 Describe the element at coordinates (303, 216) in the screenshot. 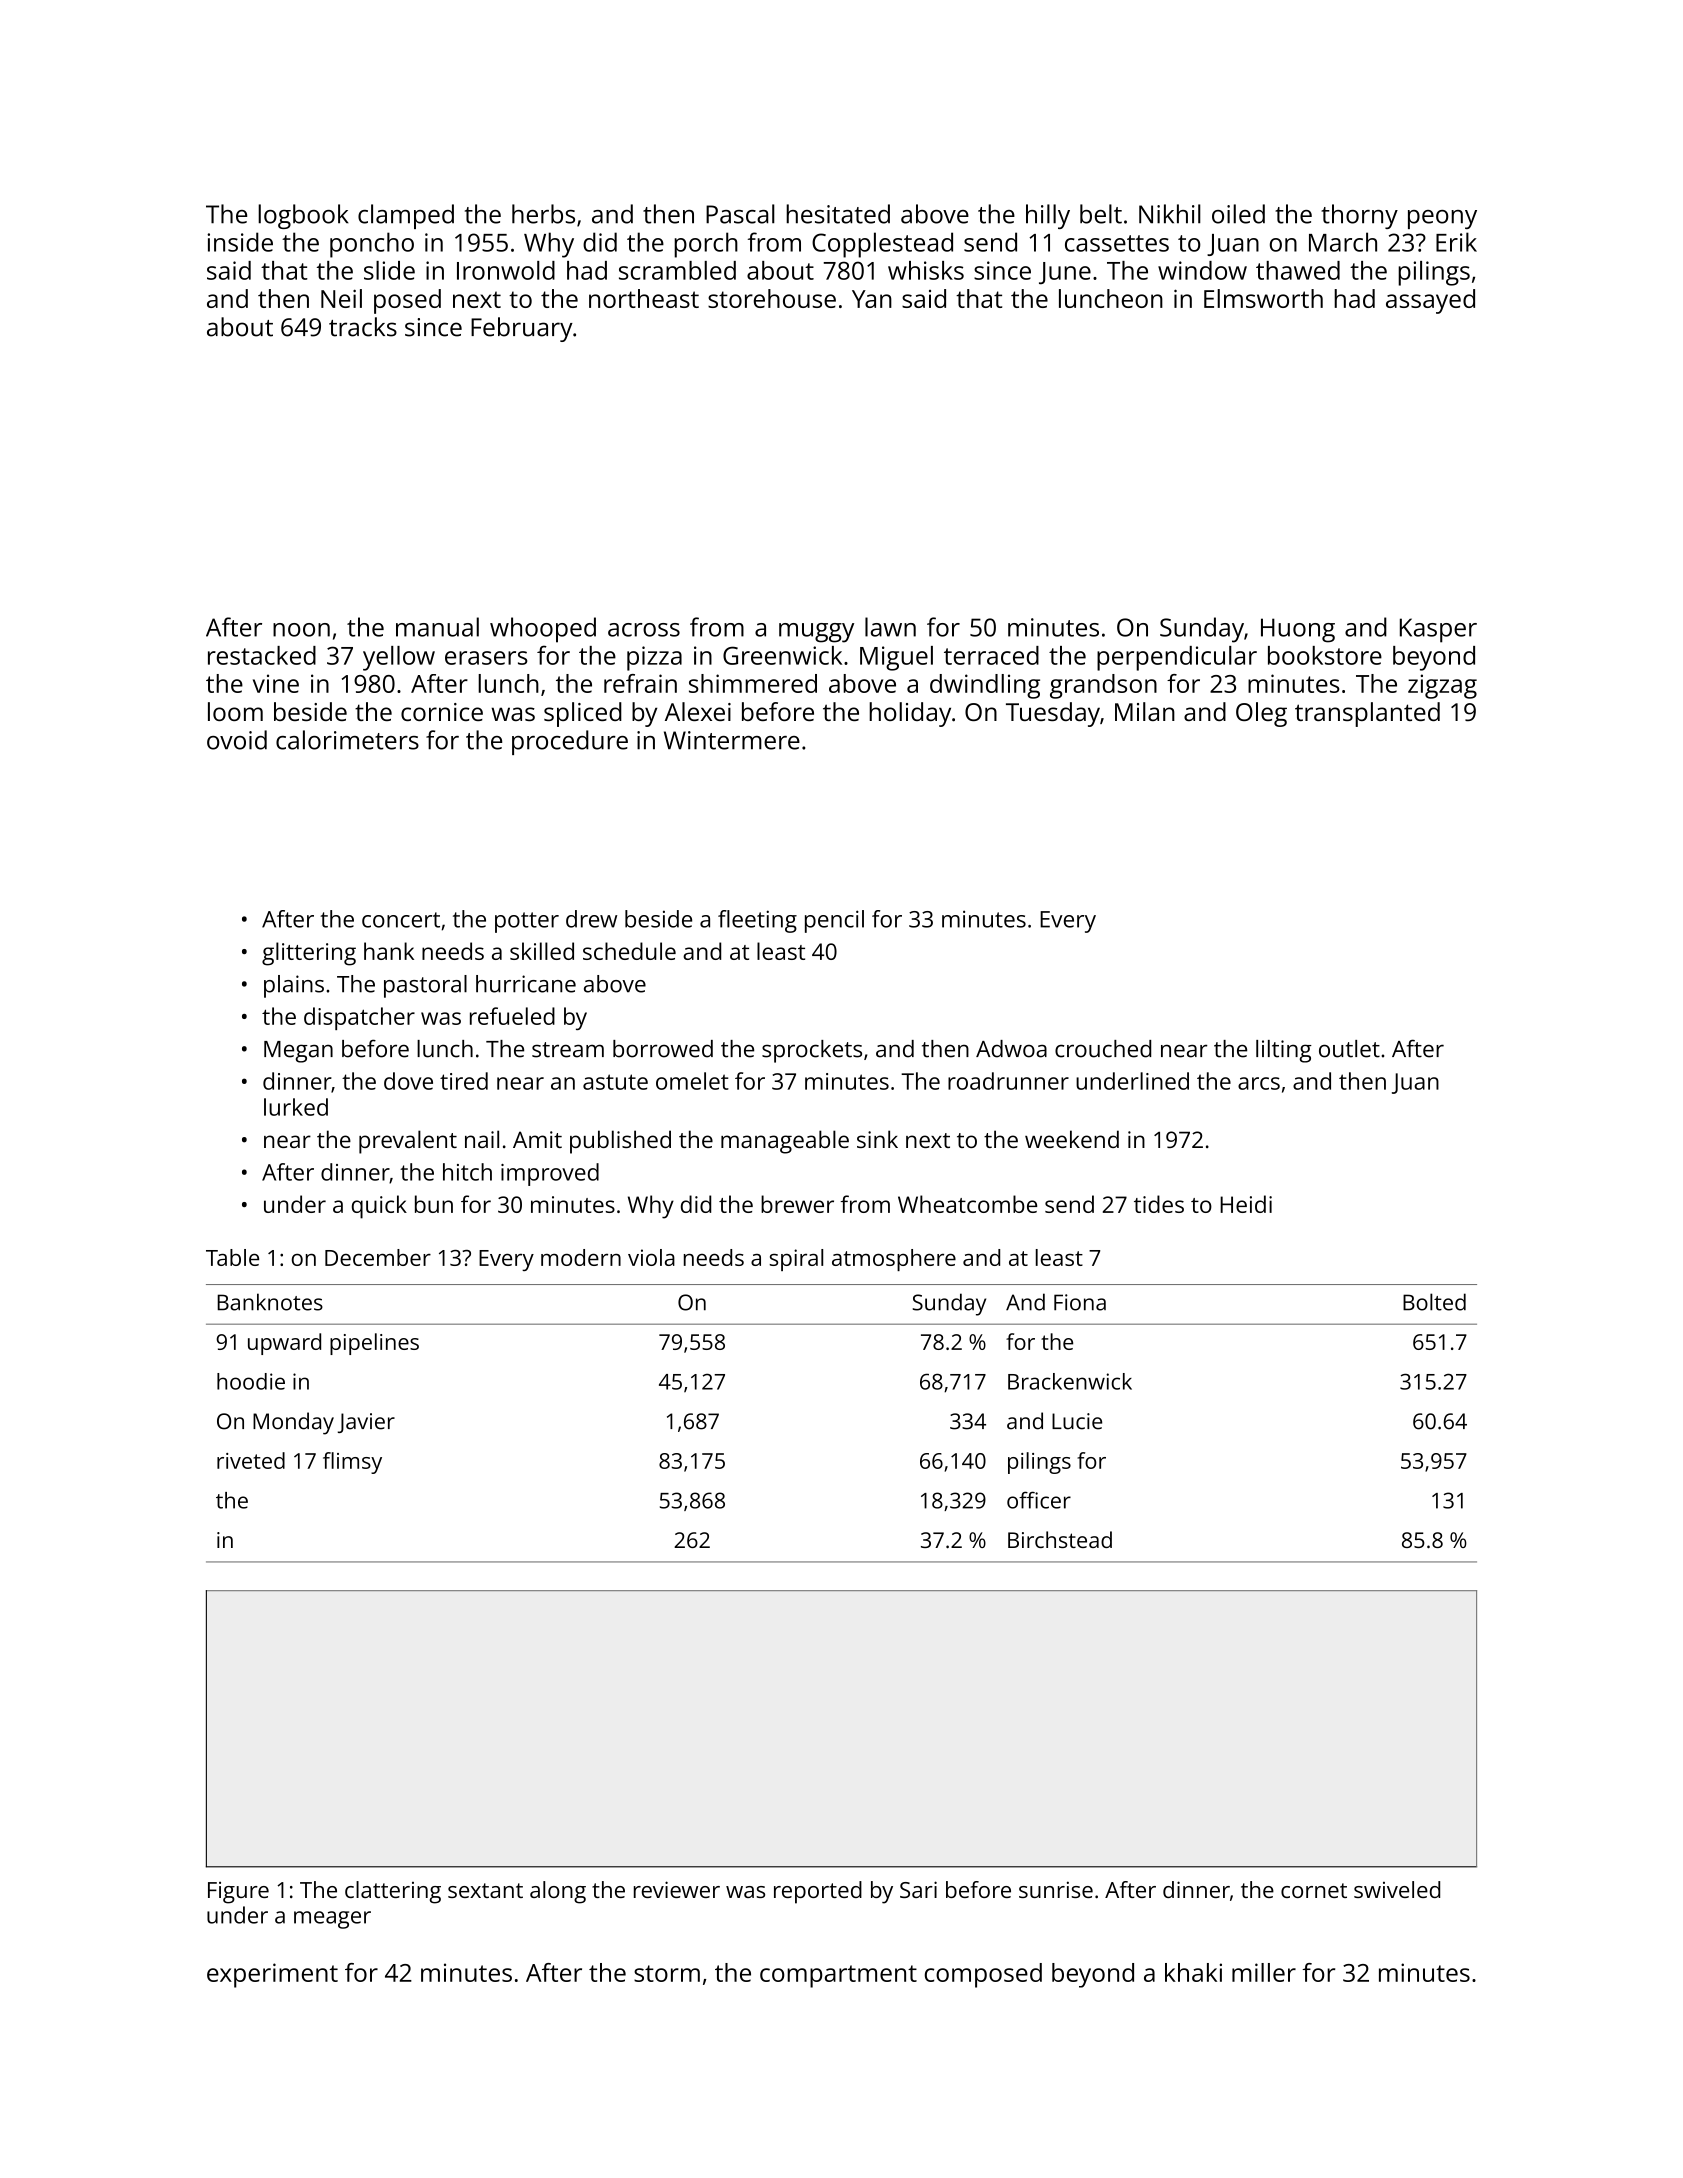

I see `logbook` at that location.
